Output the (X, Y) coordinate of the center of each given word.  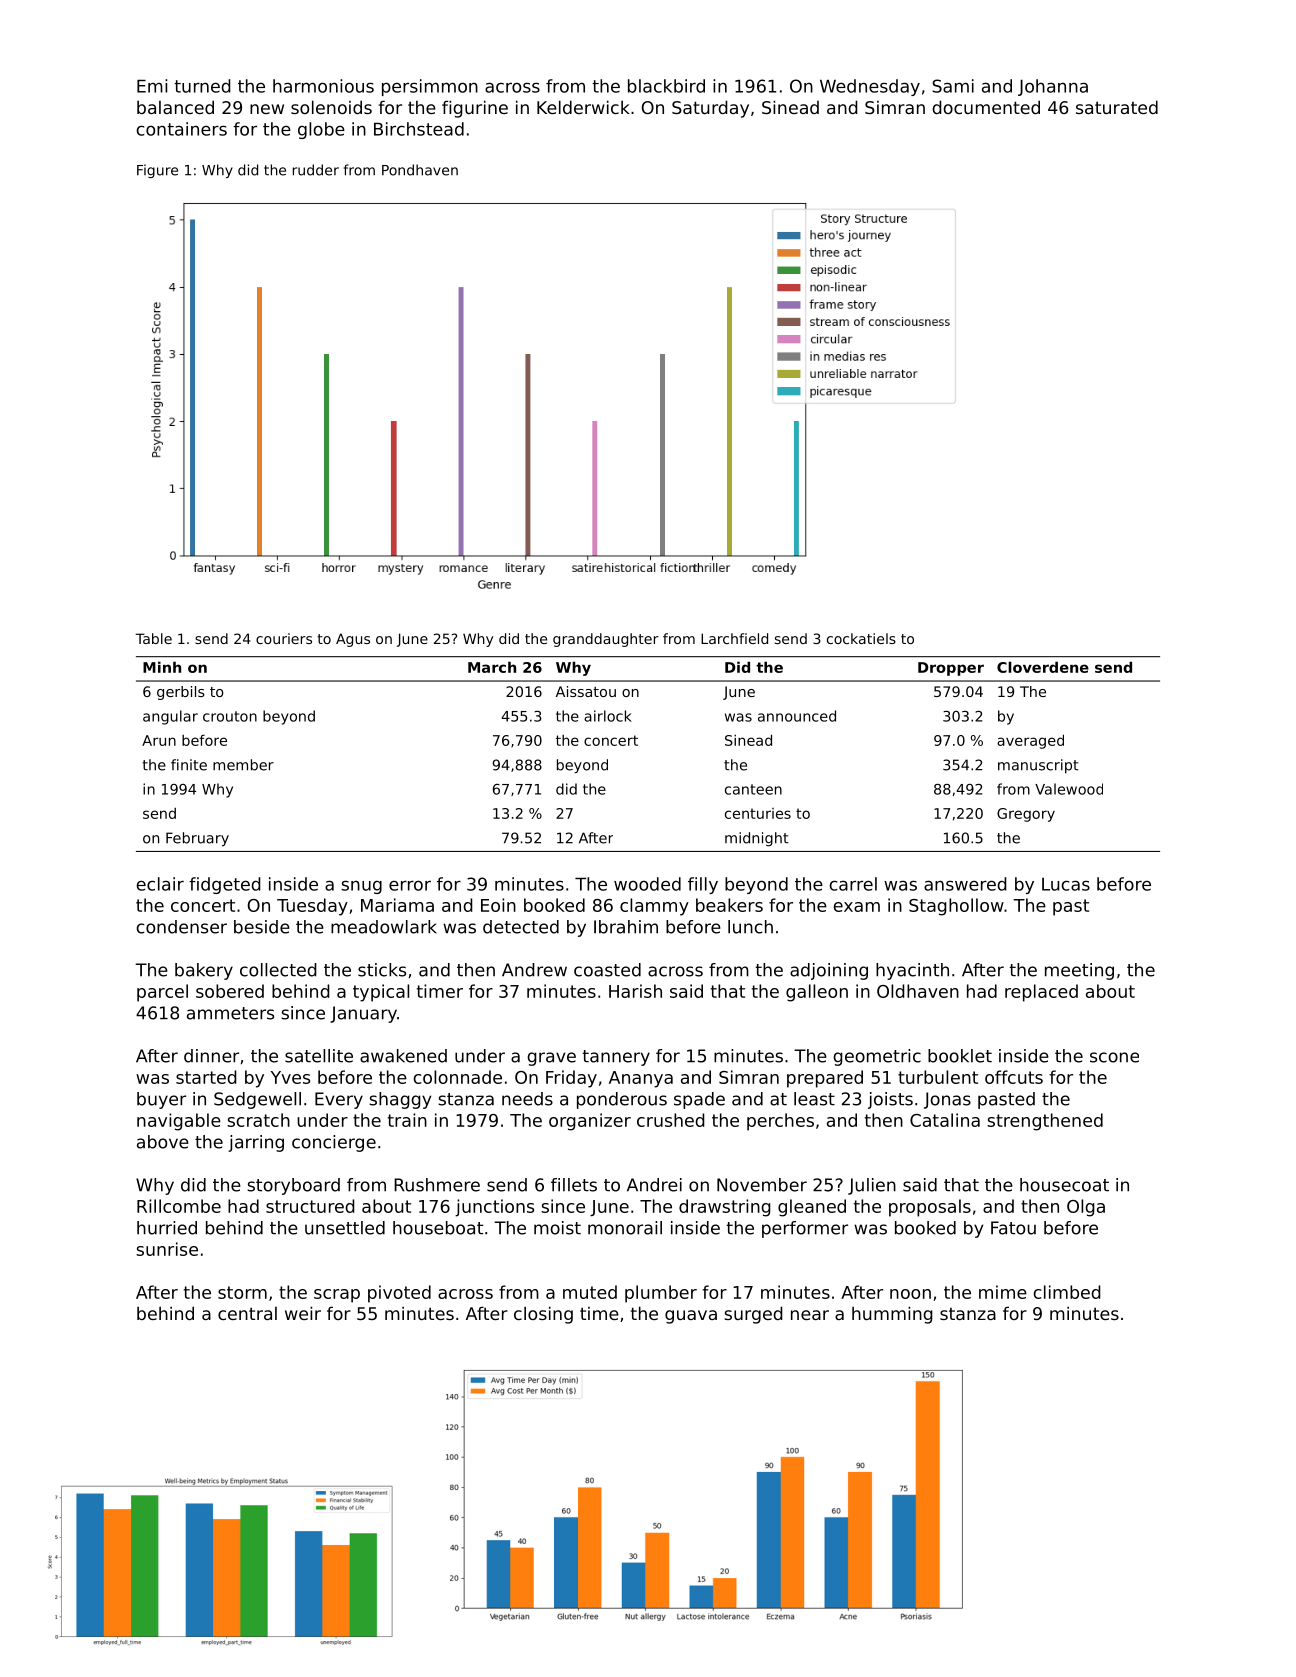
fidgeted (225, 885)
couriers (284, 638)
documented (986, 107)
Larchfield (734, 638)
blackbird (666, 86)
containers (181, 129)
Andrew (534, 970)
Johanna (1053, 87)
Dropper (951, 669)
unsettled (345, 1228)
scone (1114, 1057)
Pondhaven (420, 170)
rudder (316, 170)
